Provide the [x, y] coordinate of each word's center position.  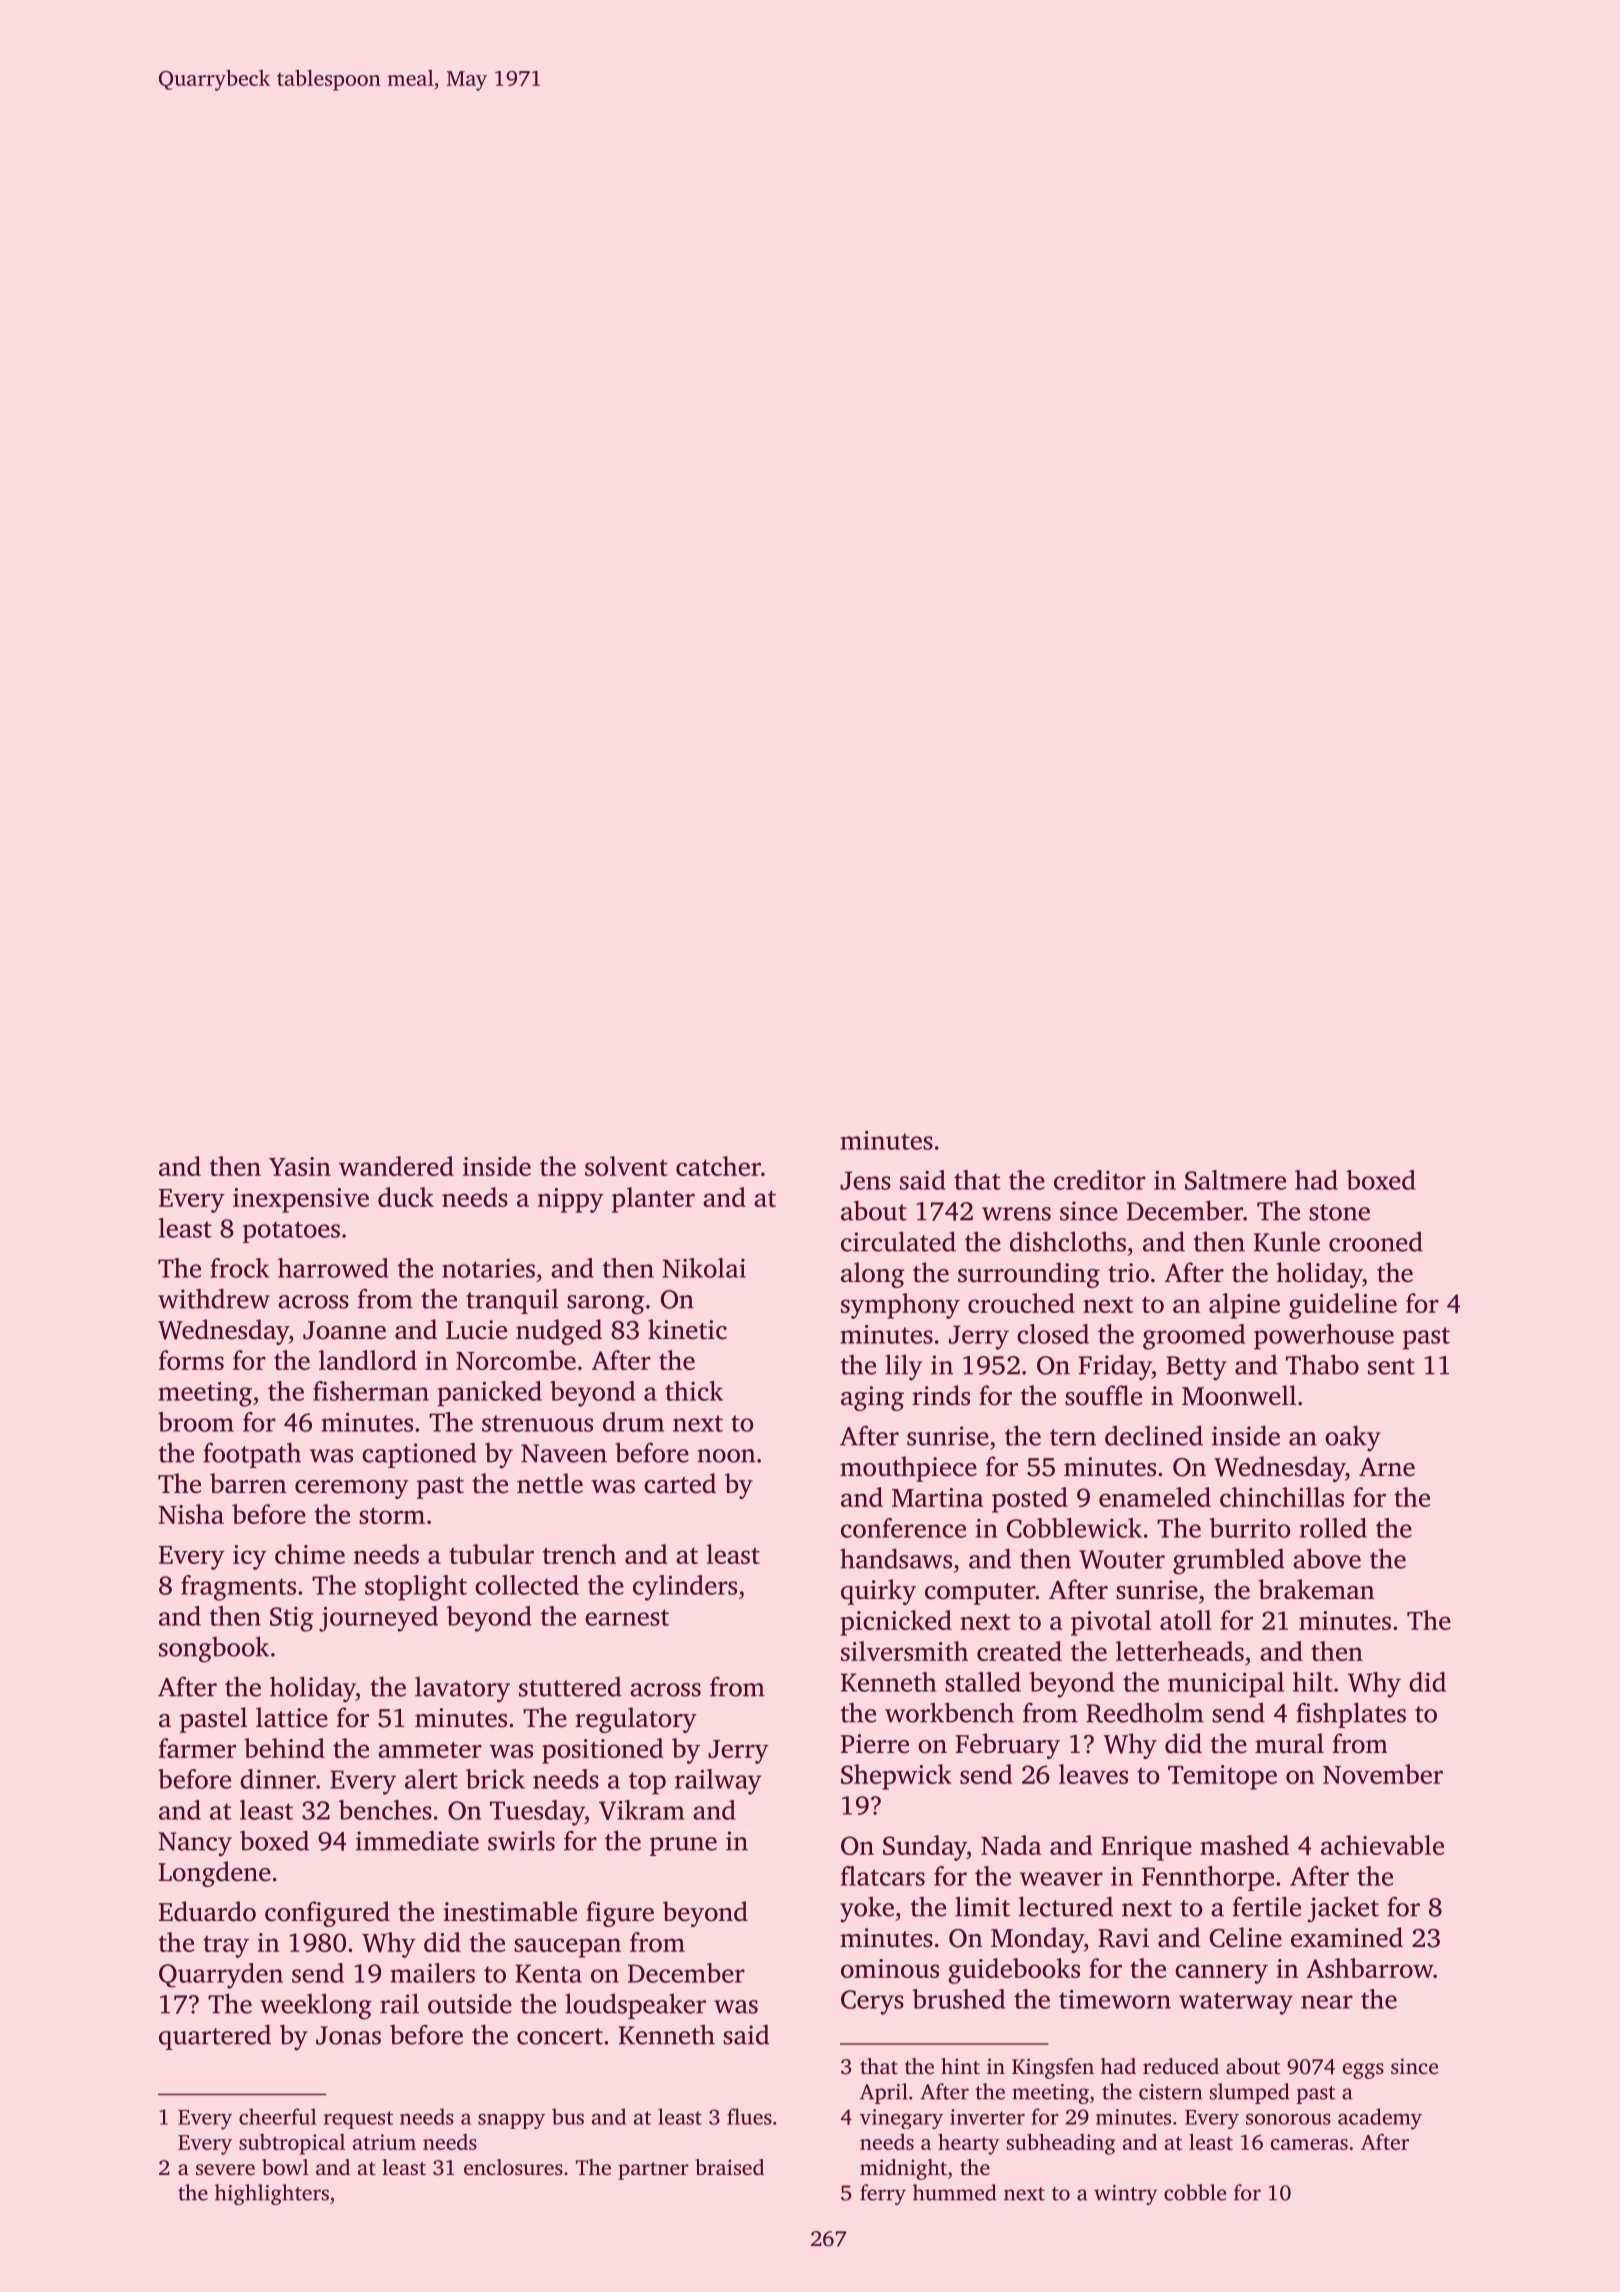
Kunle [1287, 1241]
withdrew [214, 1298]
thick [694, 1391]
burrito [1249, 1528]
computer [980, 1594]
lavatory [462, 1689]
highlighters [272, 2194]
